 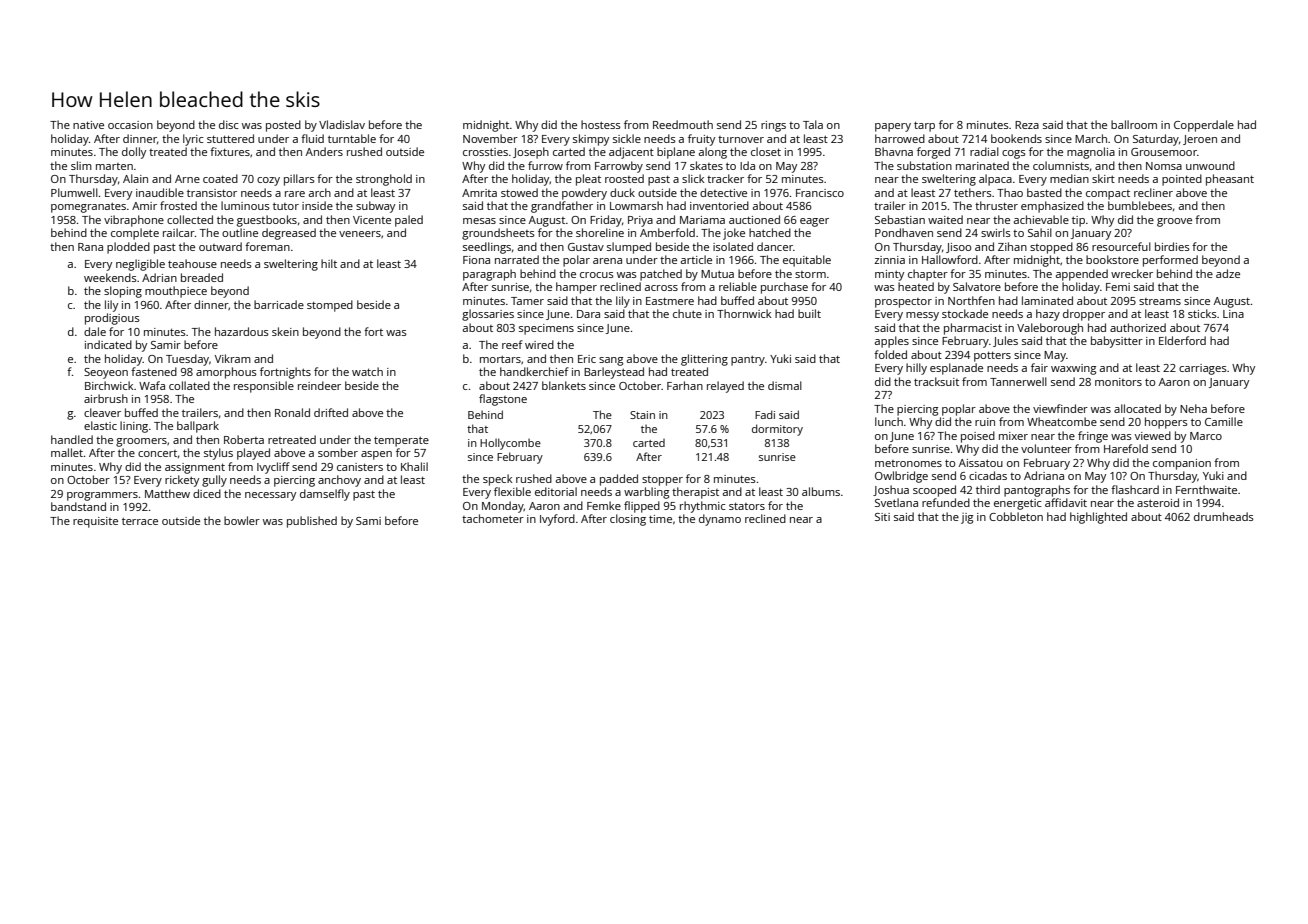 I want to click on veneers, so click(x=360, y=234).
